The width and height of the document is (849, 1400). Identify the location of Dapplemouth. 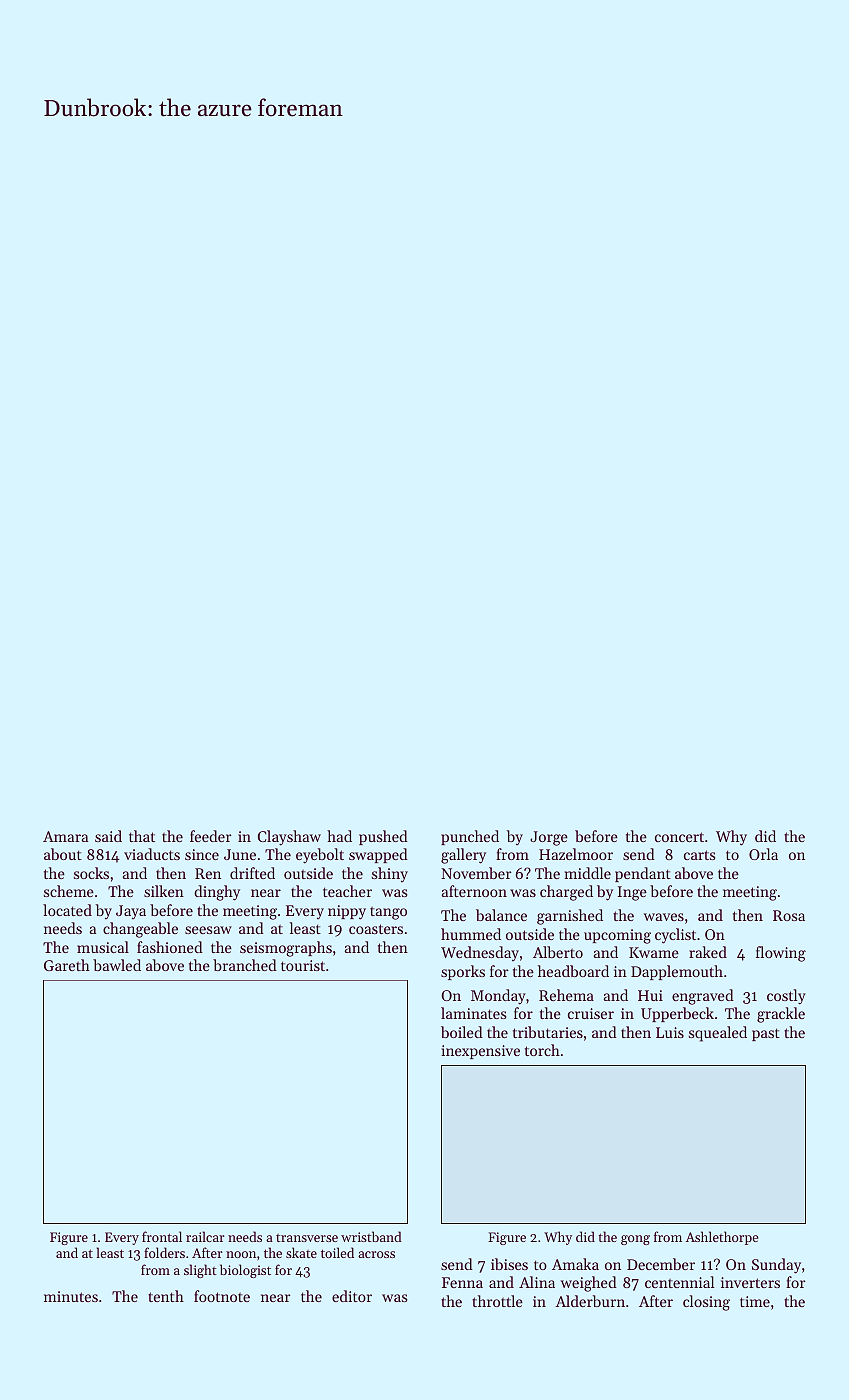
(677, 972).
